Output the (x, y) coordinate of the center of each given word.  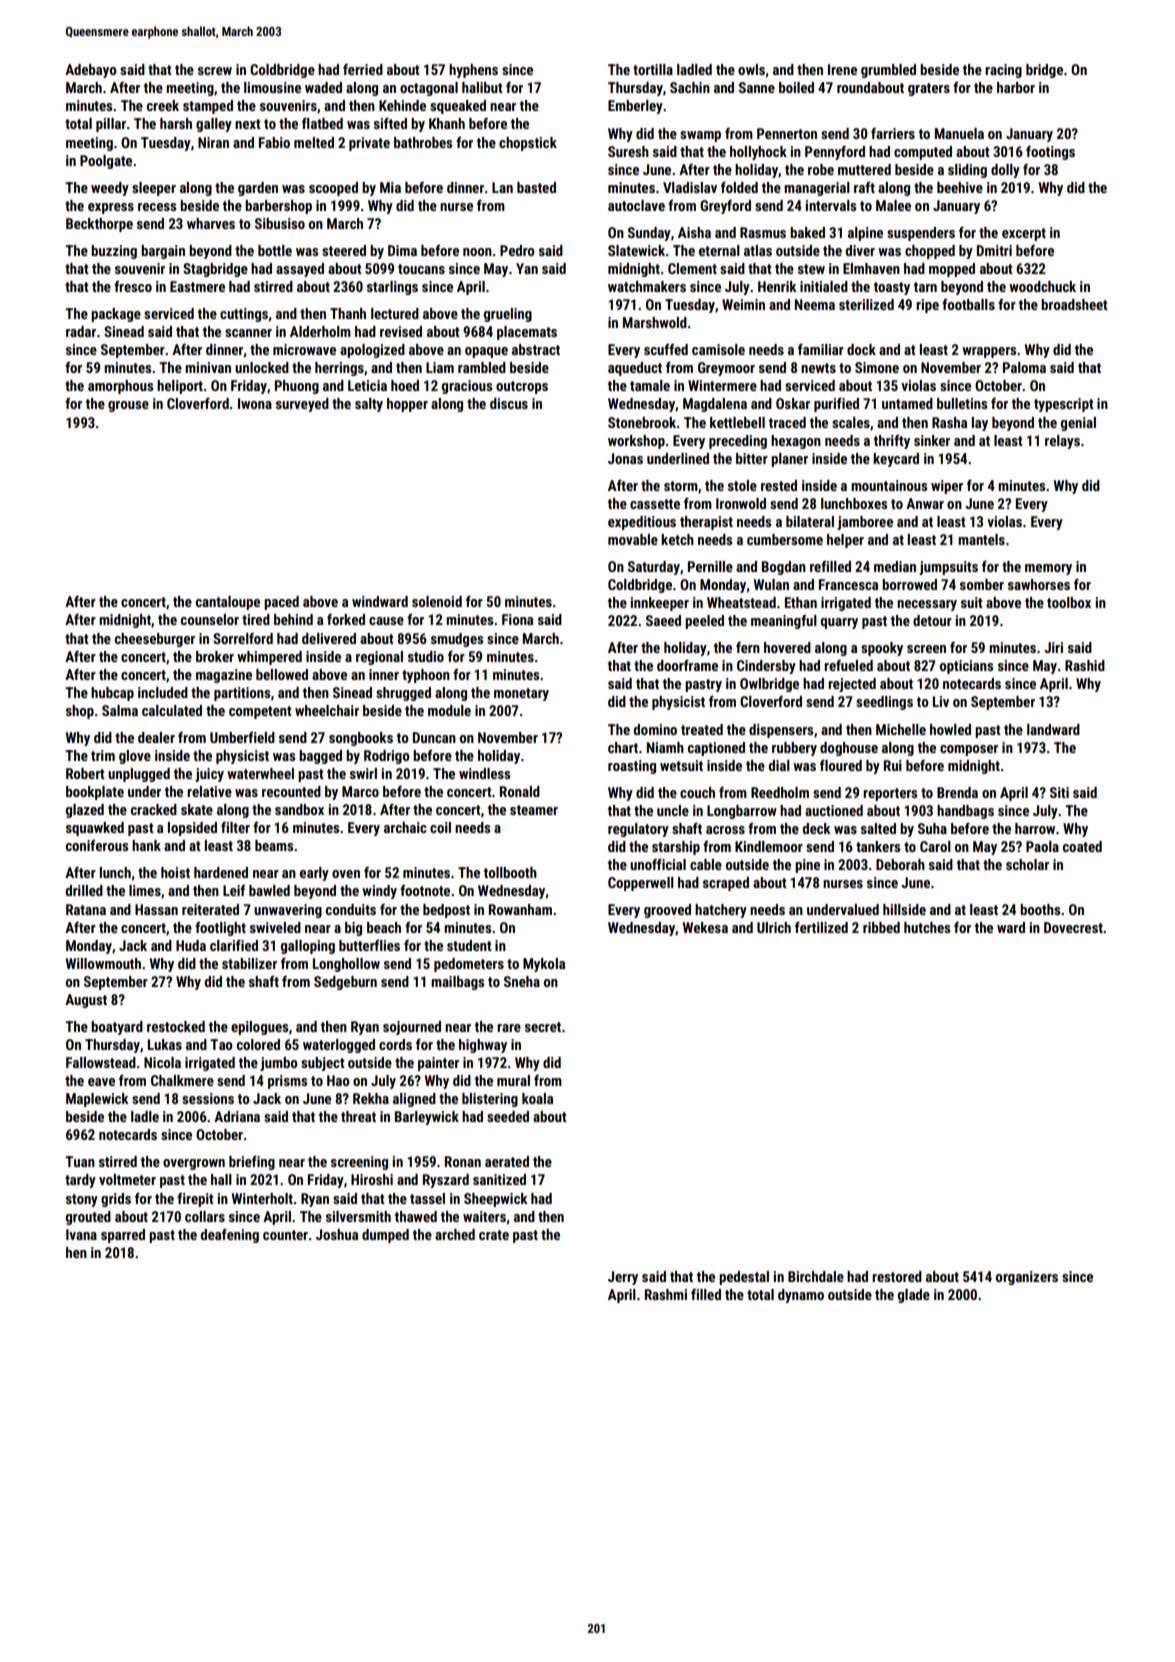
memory (1048, 569)
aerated (507, 1161)
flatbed (322, 123)
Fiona (517, 619)
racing (1003, 71)
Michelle (901, 729)
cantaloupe (228, 603)
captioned (716, 749)
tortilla (653, 69)
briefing (252, 1162)
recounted (291, 791)
